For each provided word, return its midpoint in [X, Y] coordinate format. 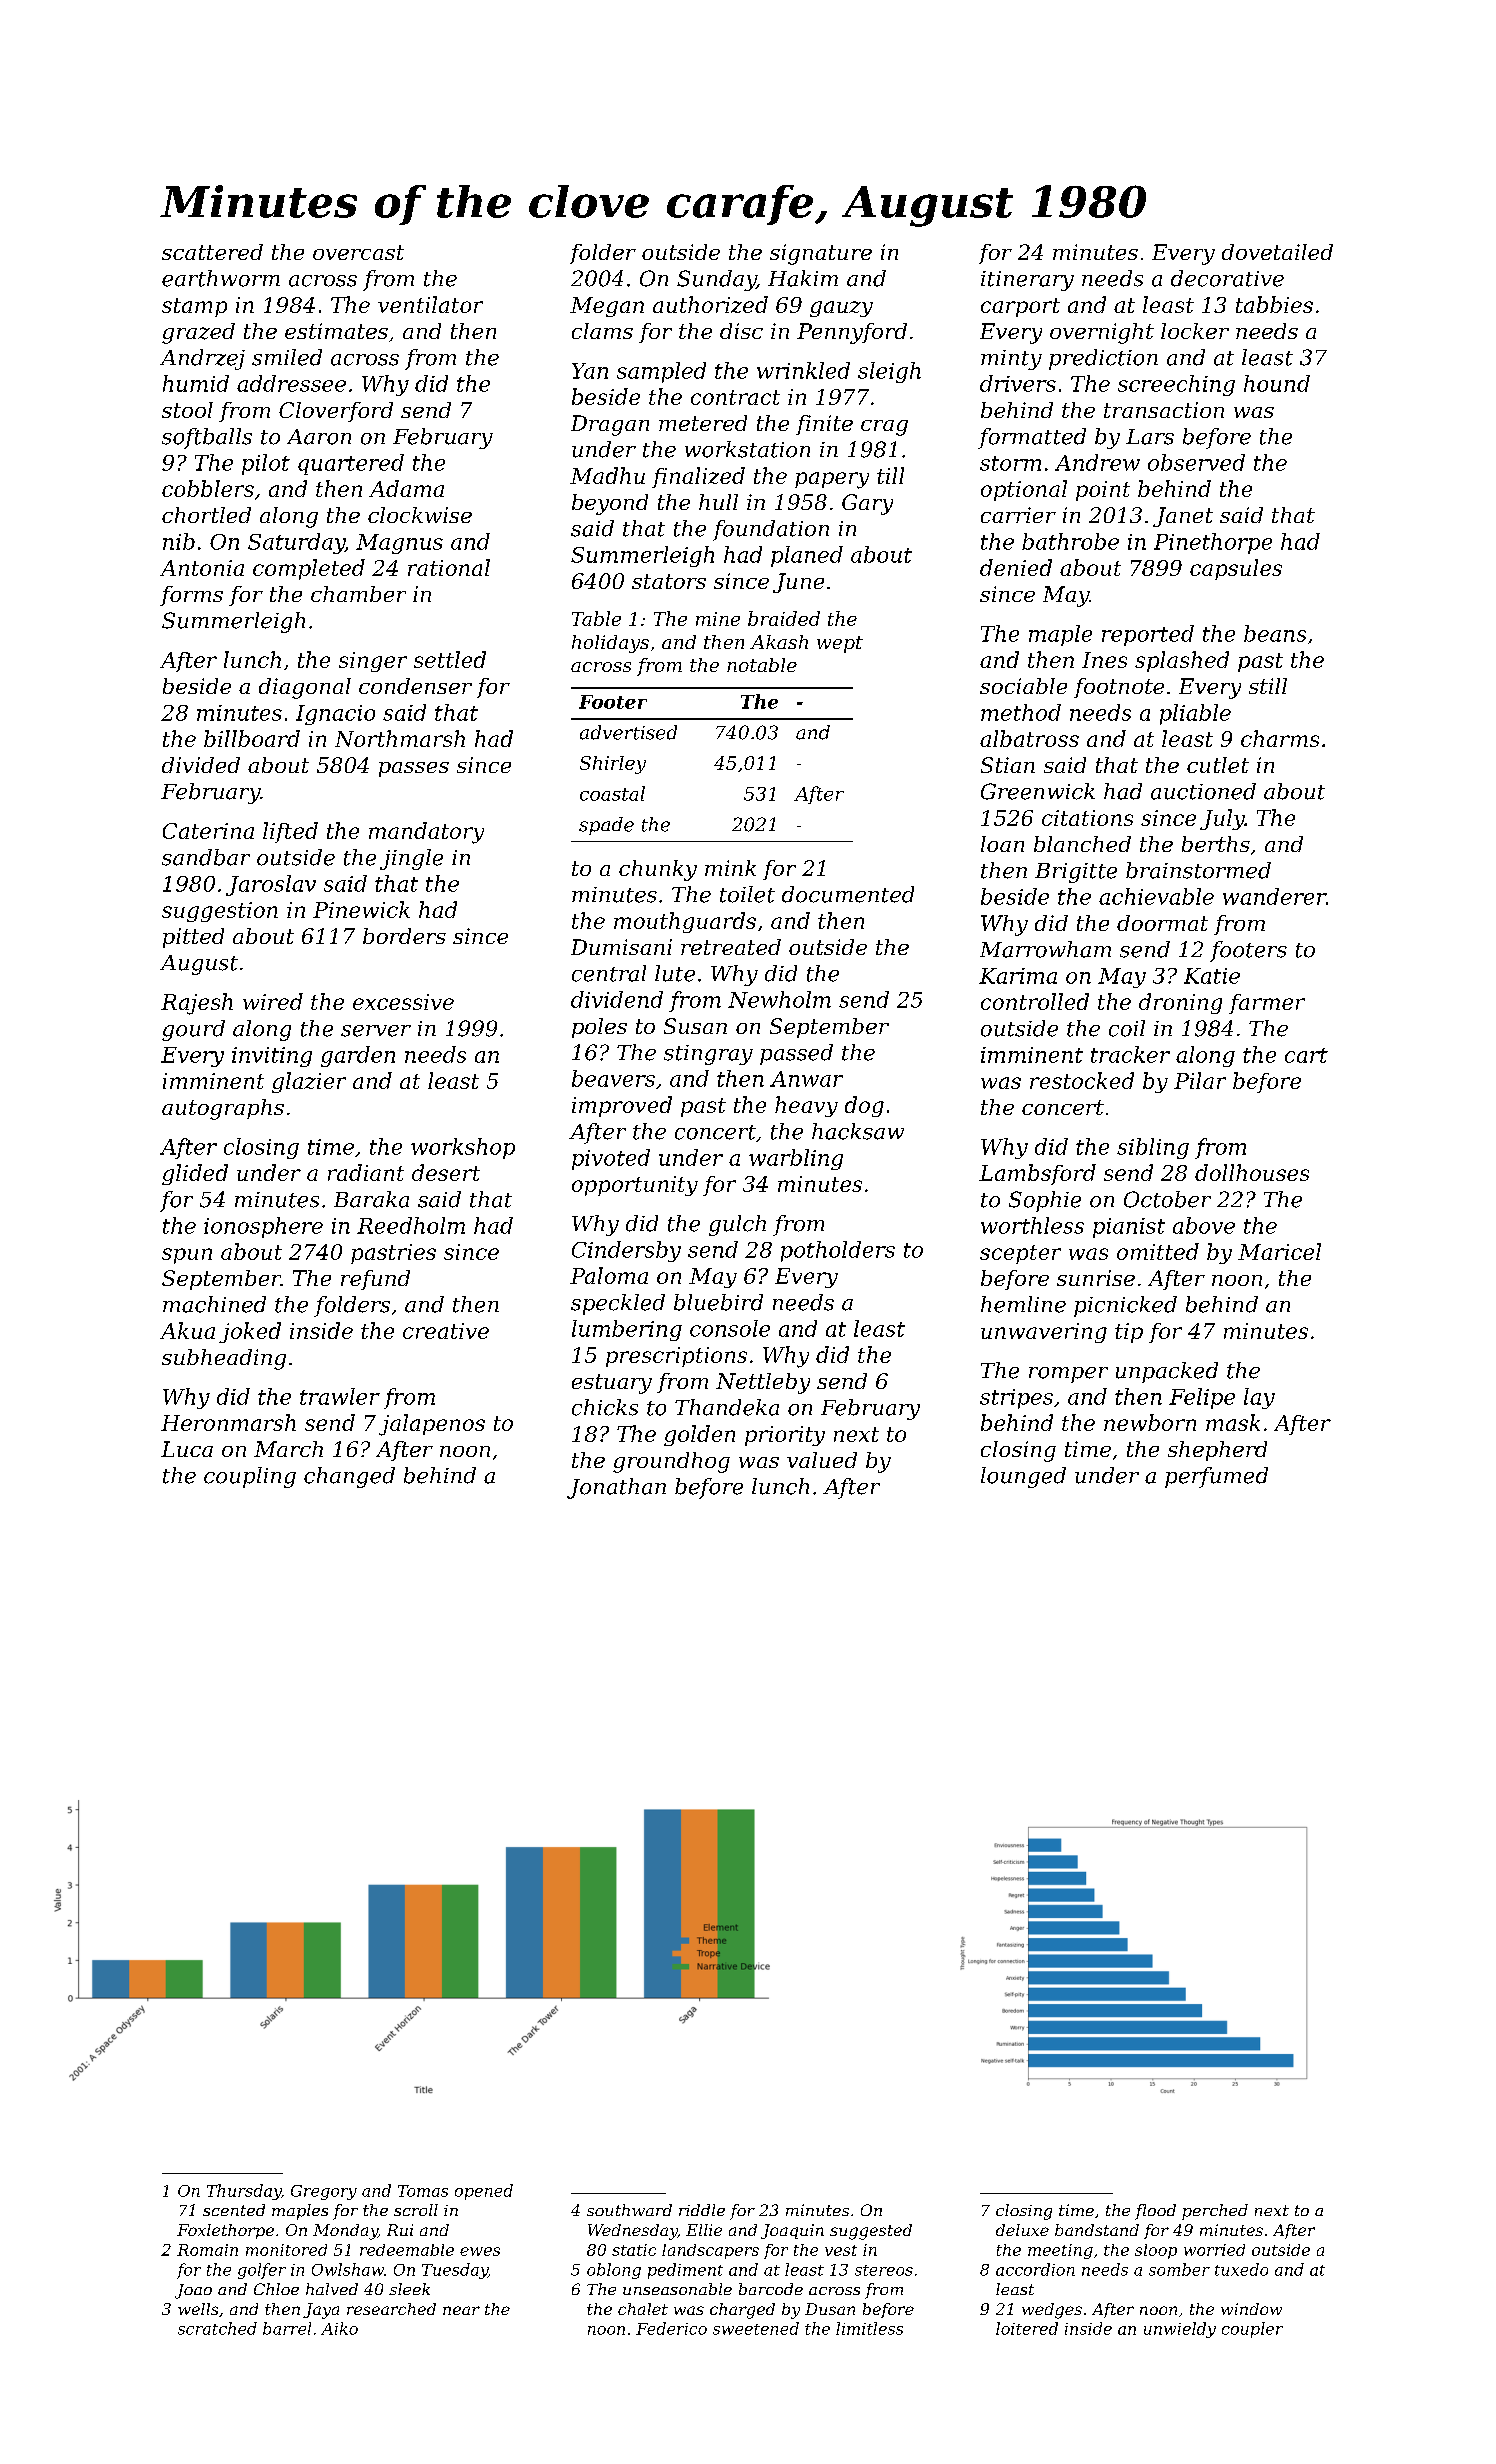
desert [446, 1172]
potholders [838, 1251]
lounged [1023, 1477]
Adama [406, 488]
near [461, 2310]
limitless [869, 2328]
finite [824, 425]
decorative [1227, 278]
